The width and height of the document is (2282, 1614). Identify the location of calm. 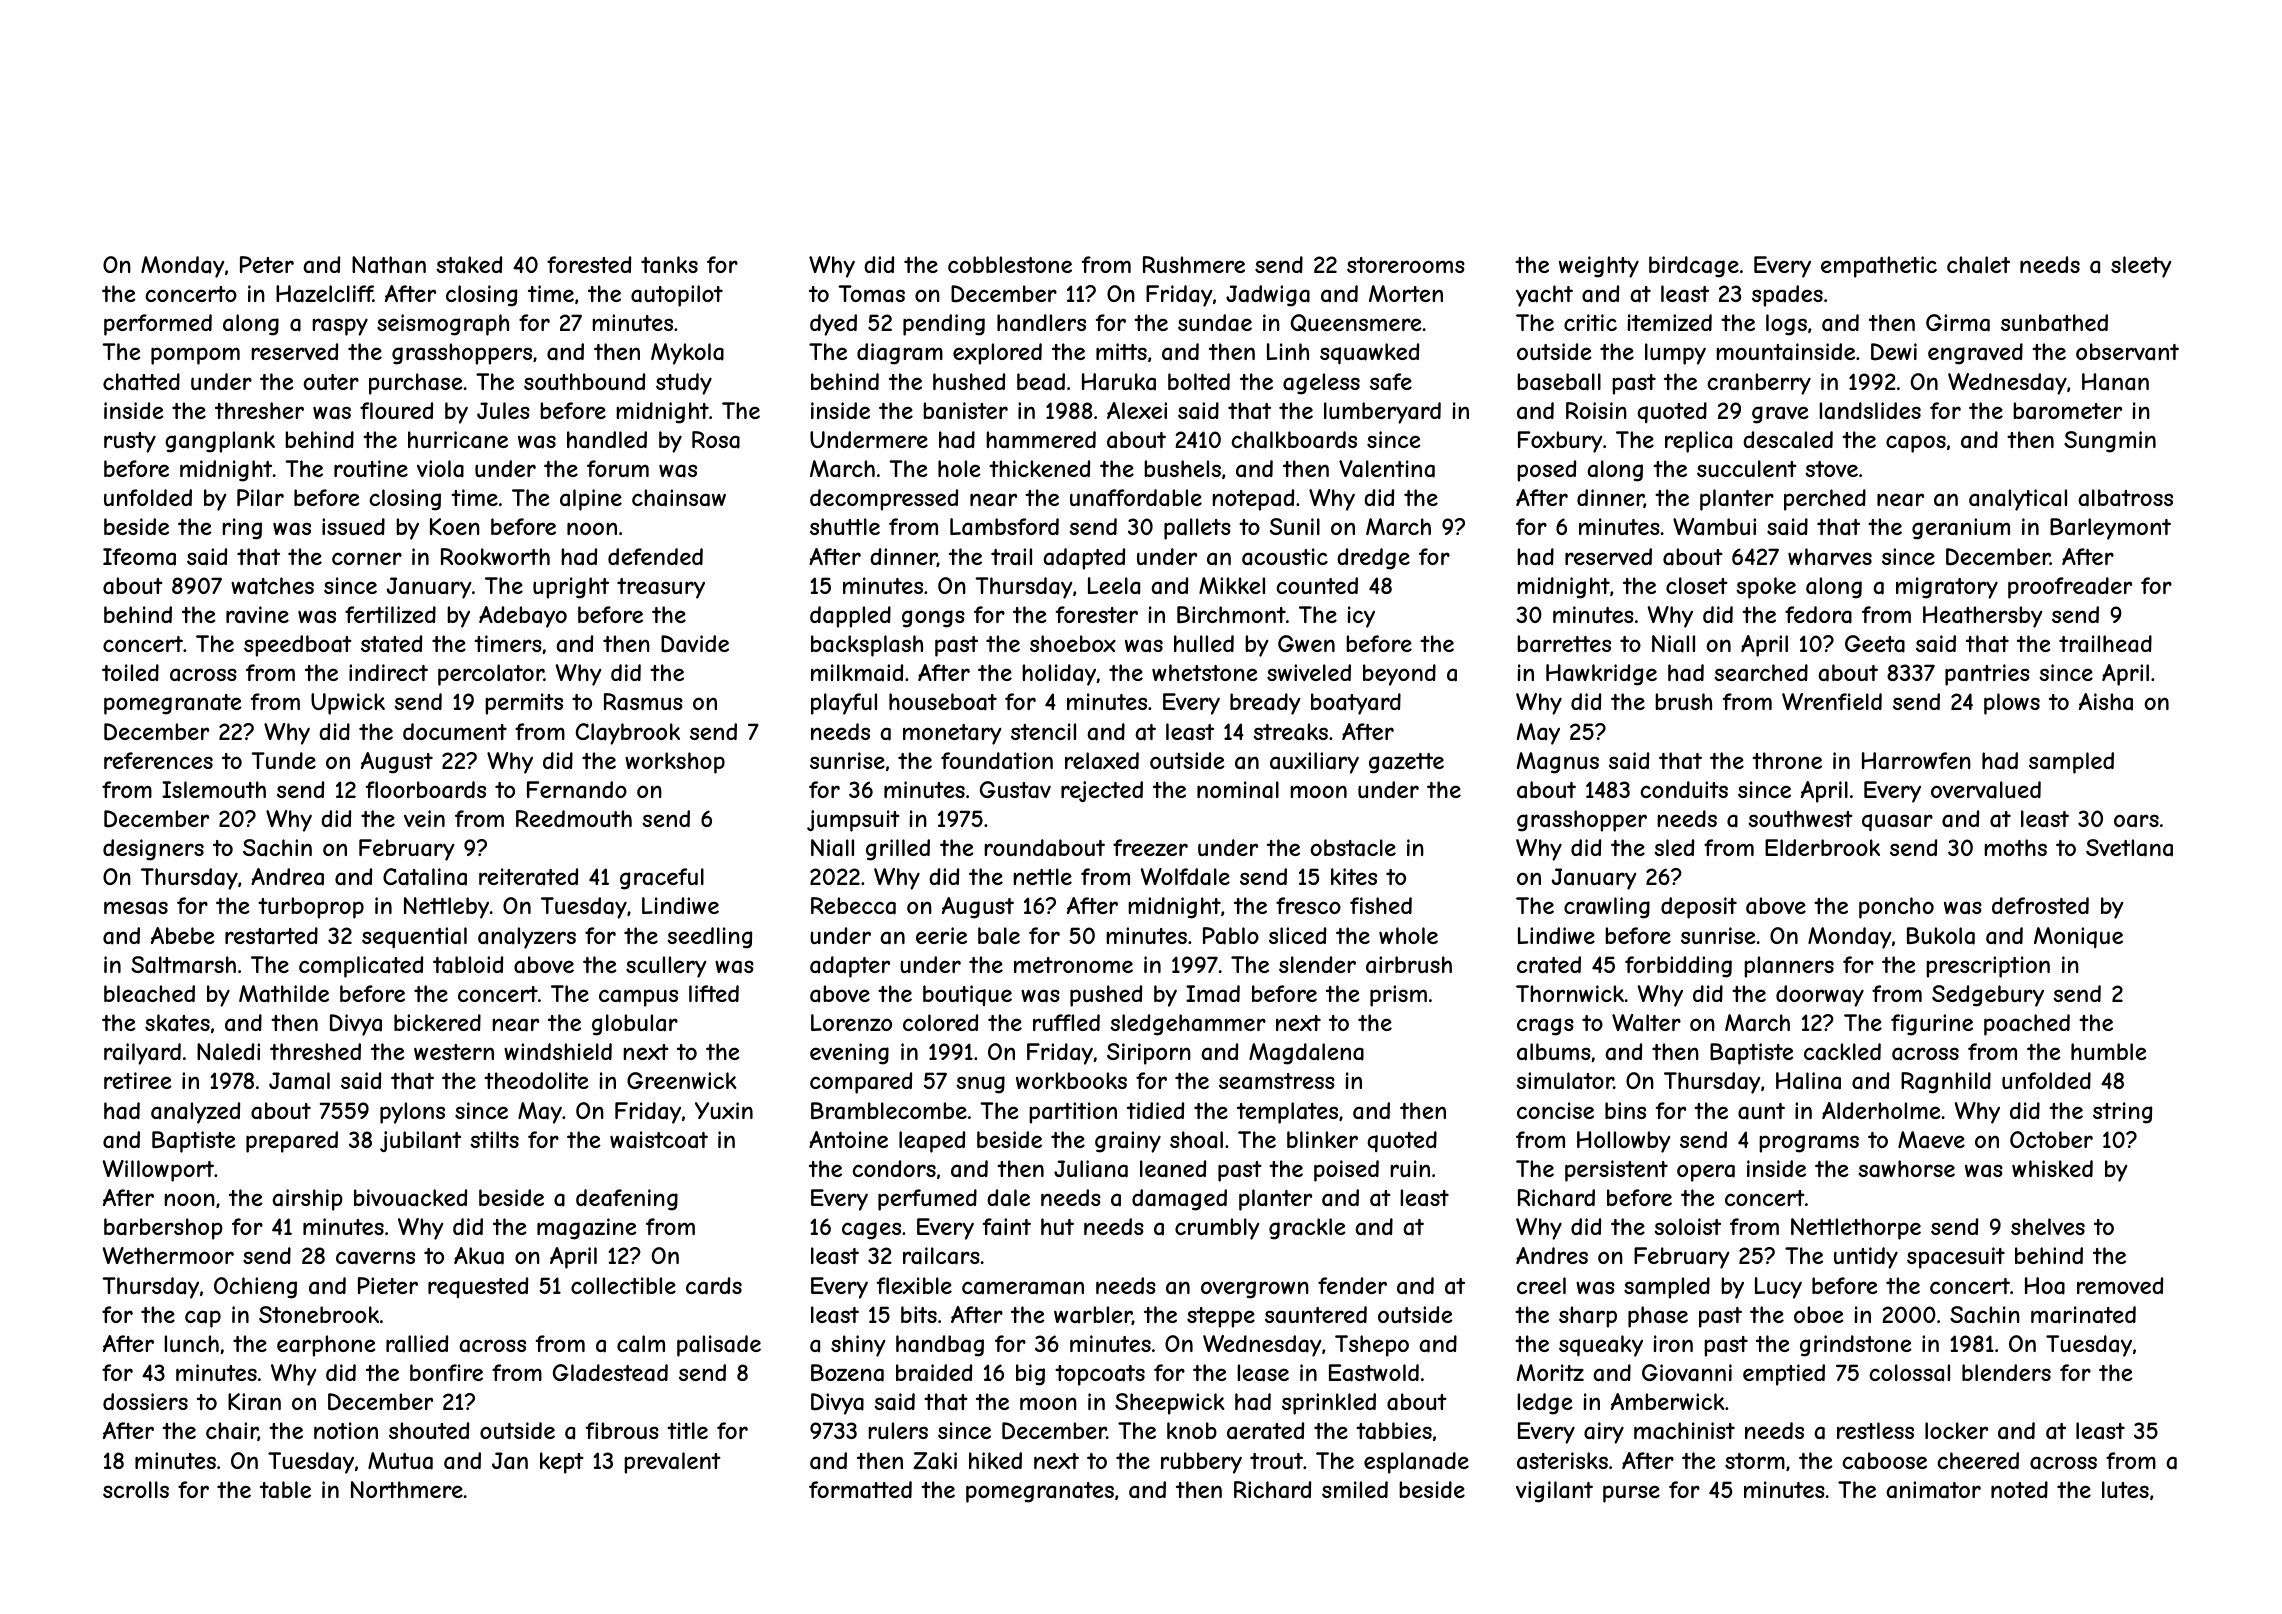
(641, 1344).
